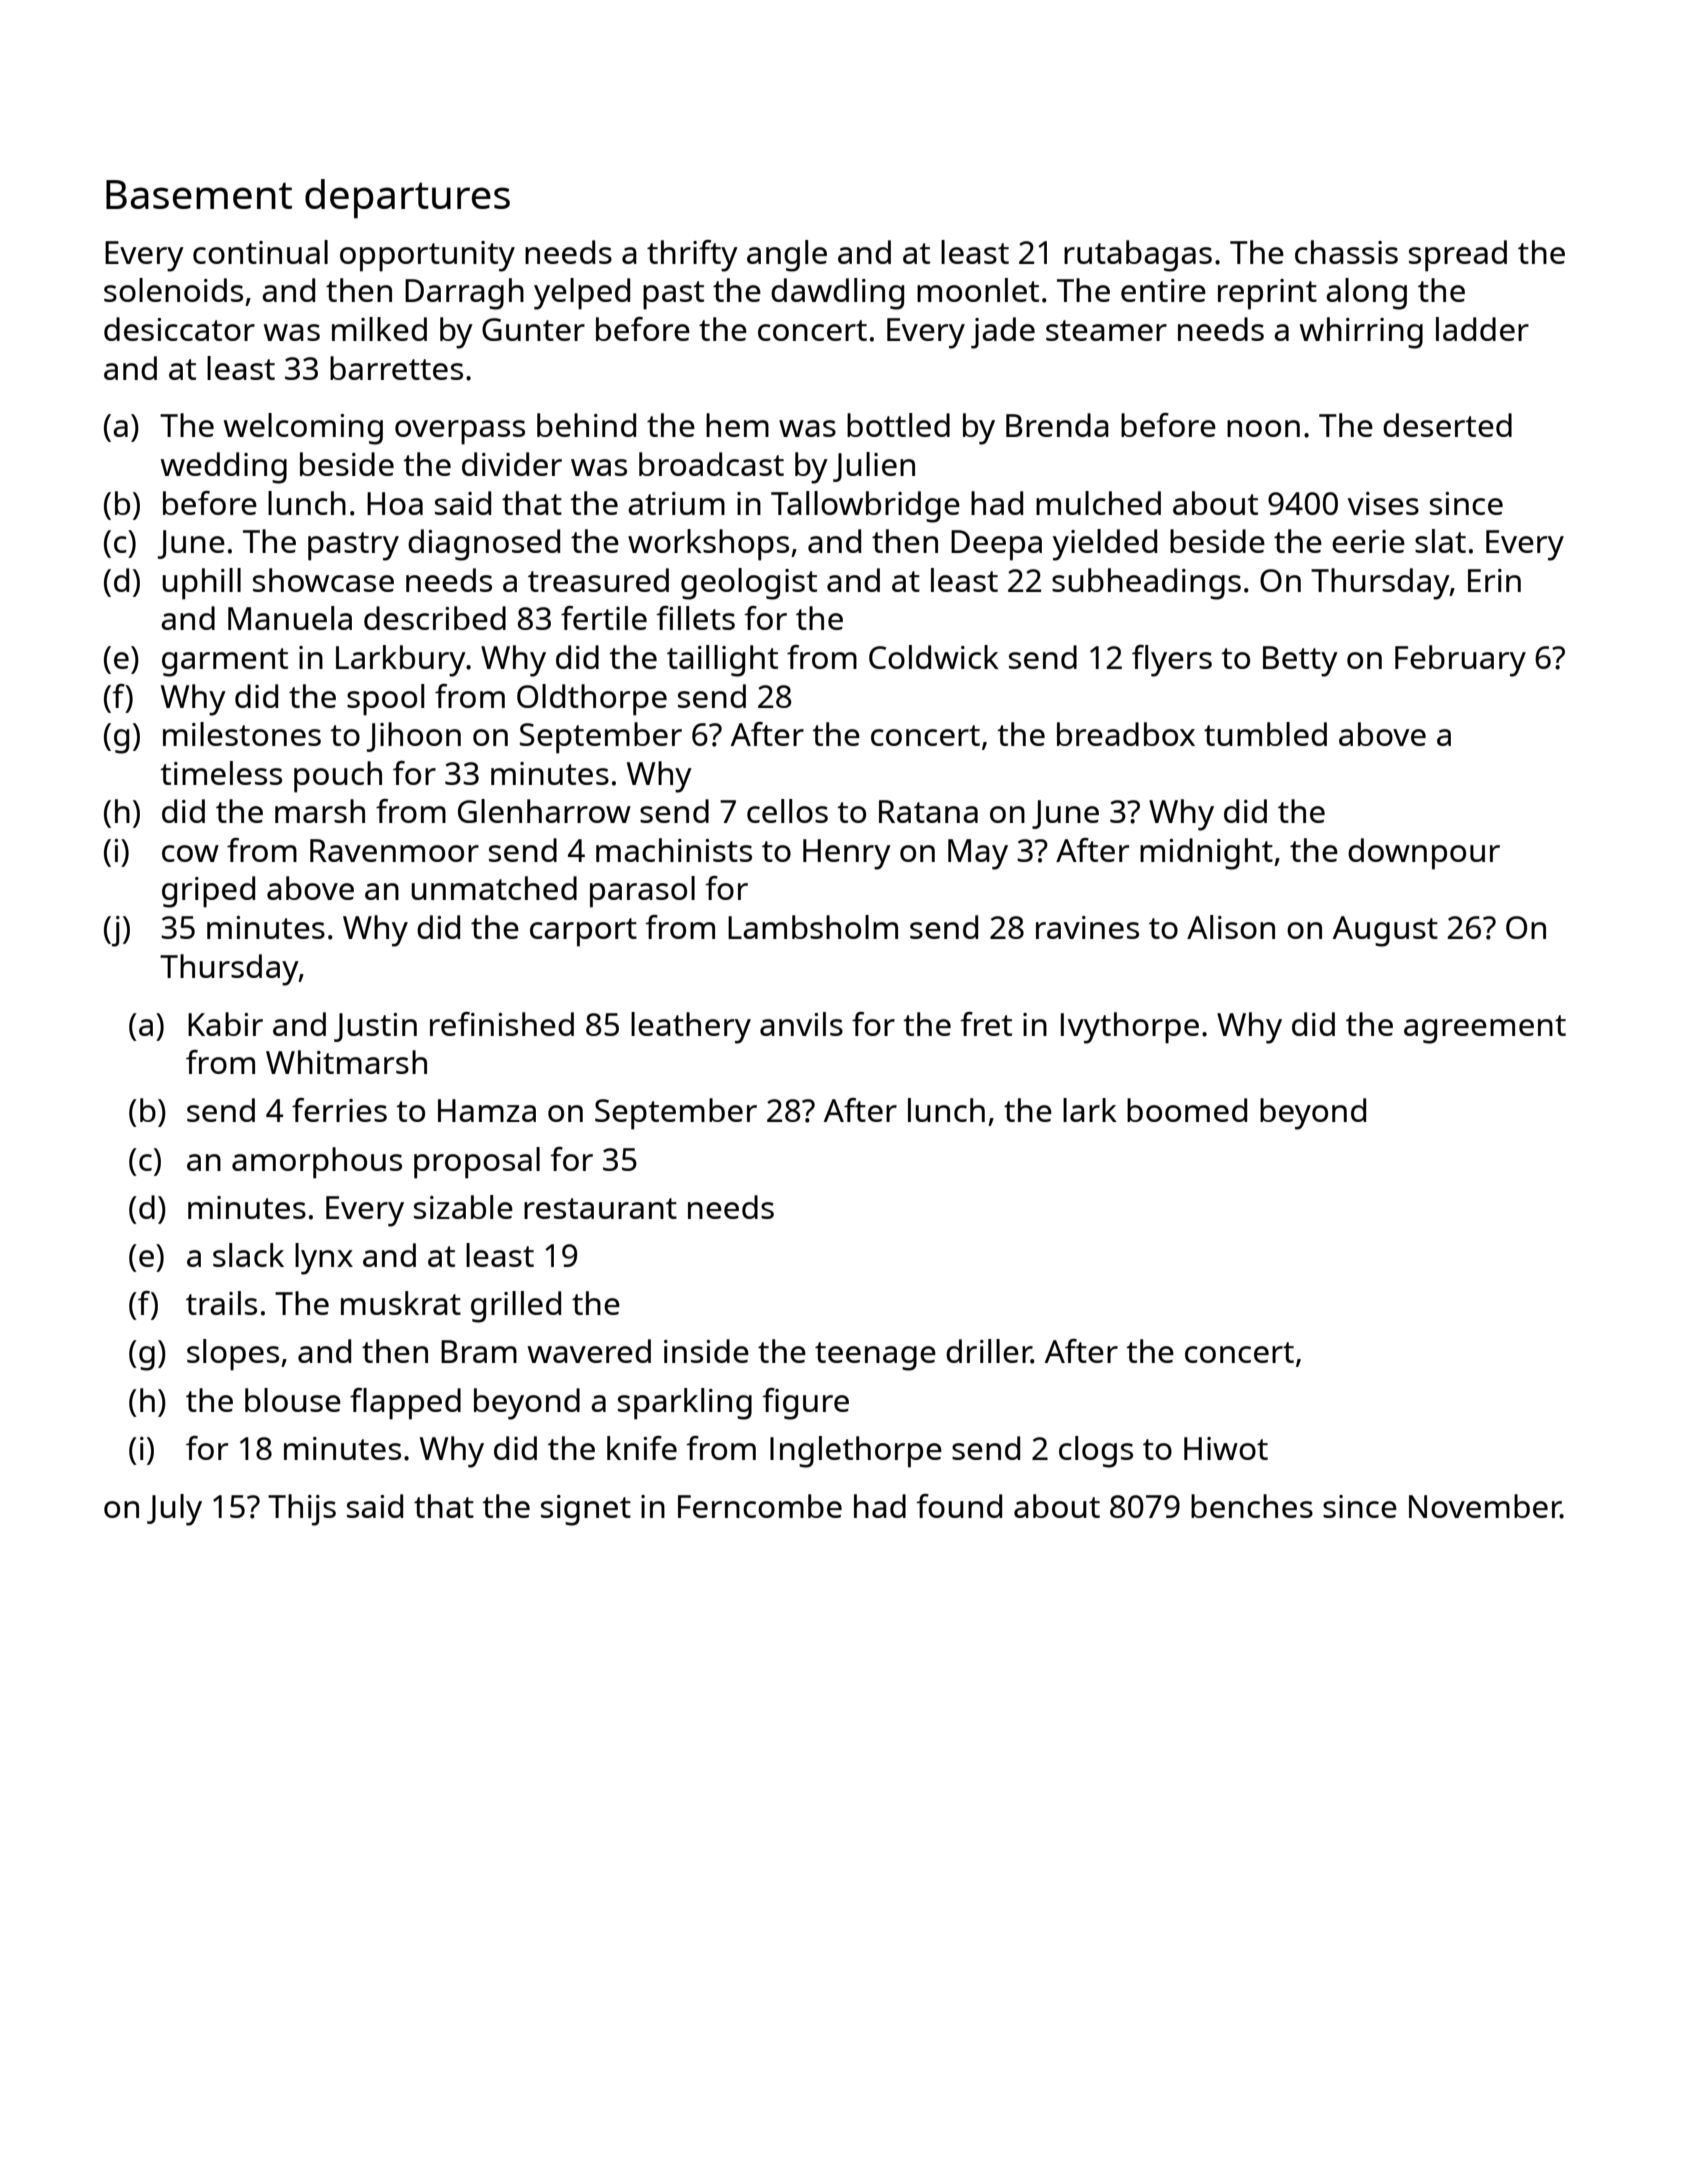  What do you see at coordinates (1485, 1029) in the screenshot?
I see `agreement` at bounding box center [1485, 1029].
